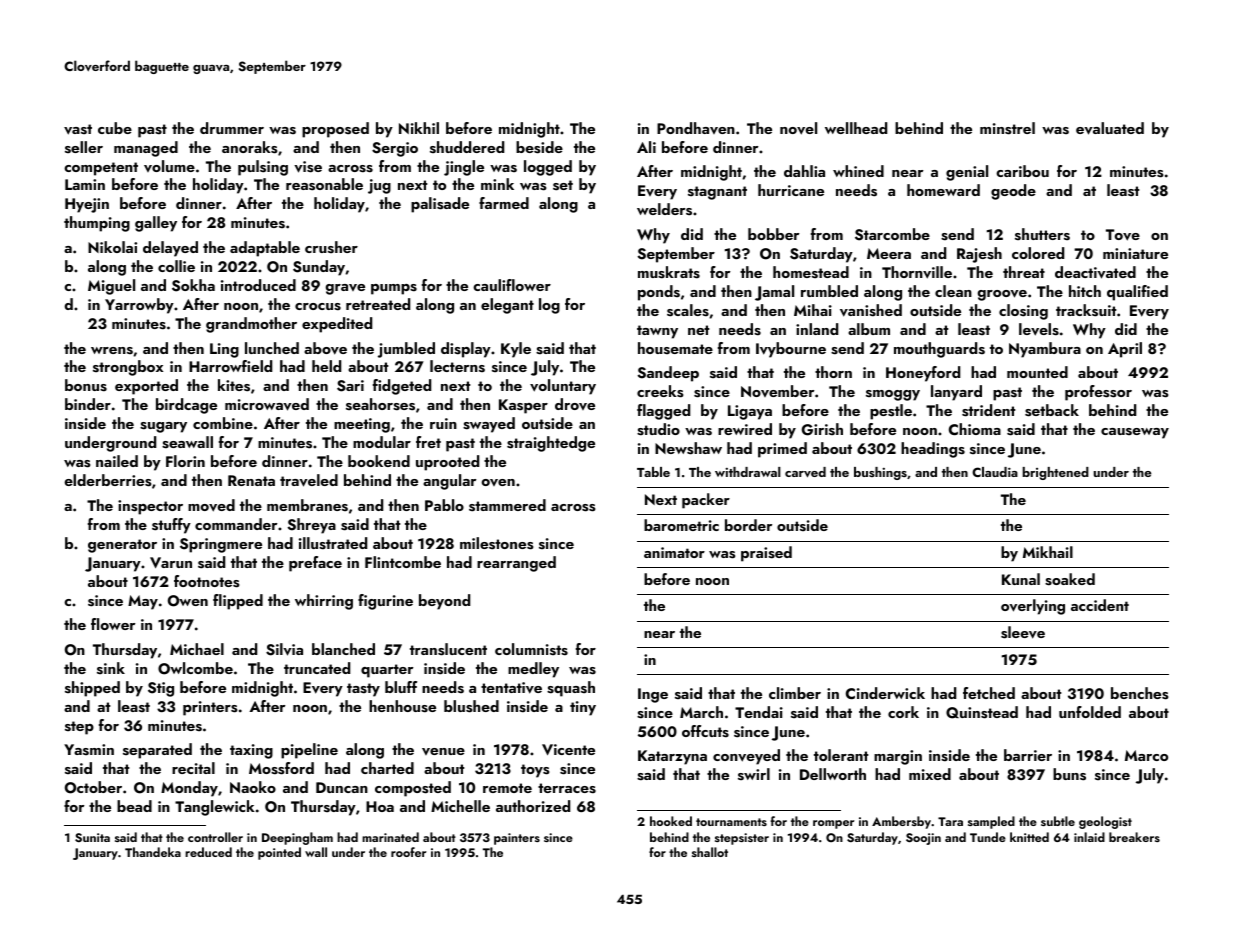 This screenshot has height=952, width=1233. I want to click on binder, so click(88, 404).
